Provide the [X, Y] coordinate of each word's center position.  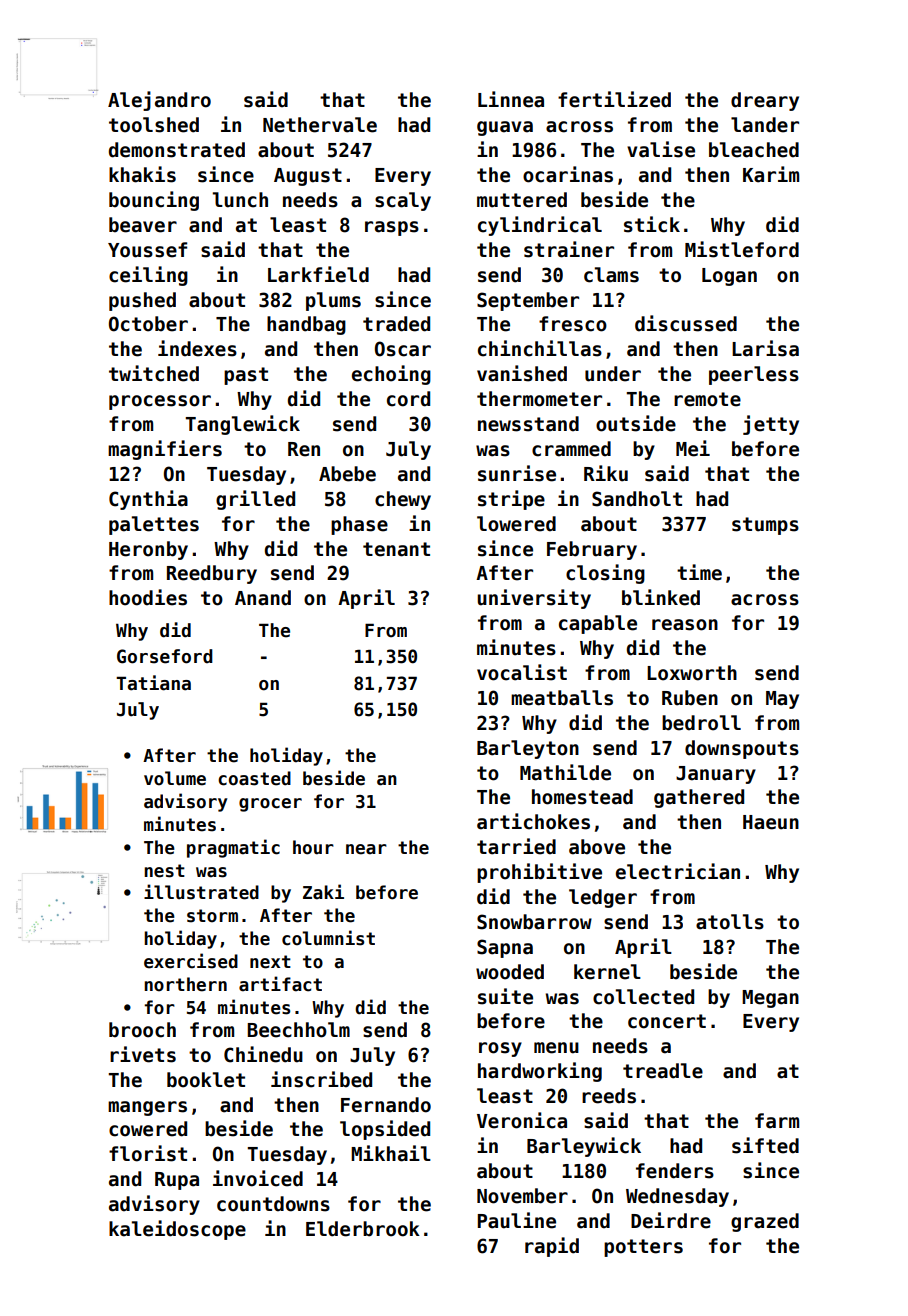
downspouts [742, 749]
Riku [606, 473]
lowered [516, 524]
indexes [197, 348]
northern [185, 984]
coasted [254, 778]
